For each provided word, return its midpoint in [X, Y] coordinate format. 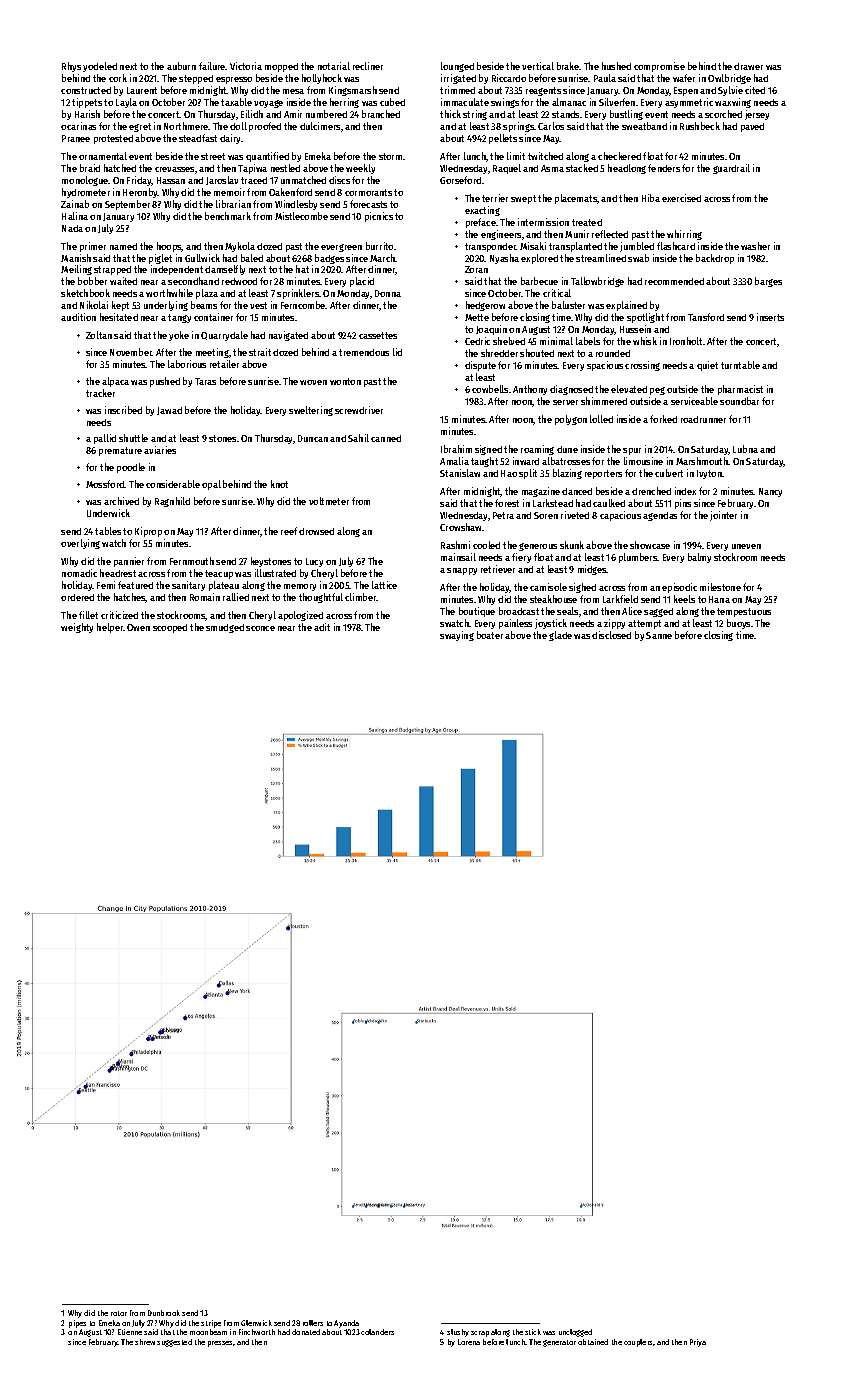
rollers [313, 1323]
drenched [651, 491]
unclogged [575, 1333]
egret [140, 127]
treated [587, 222]
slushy [458, 1333]
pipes [77, 1324]
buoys [738, 624]
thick [450, 114]
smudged [225, 628]
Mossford [105, 484]
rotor [119, 1313]
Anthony [530, 390]
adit [322, 627]
